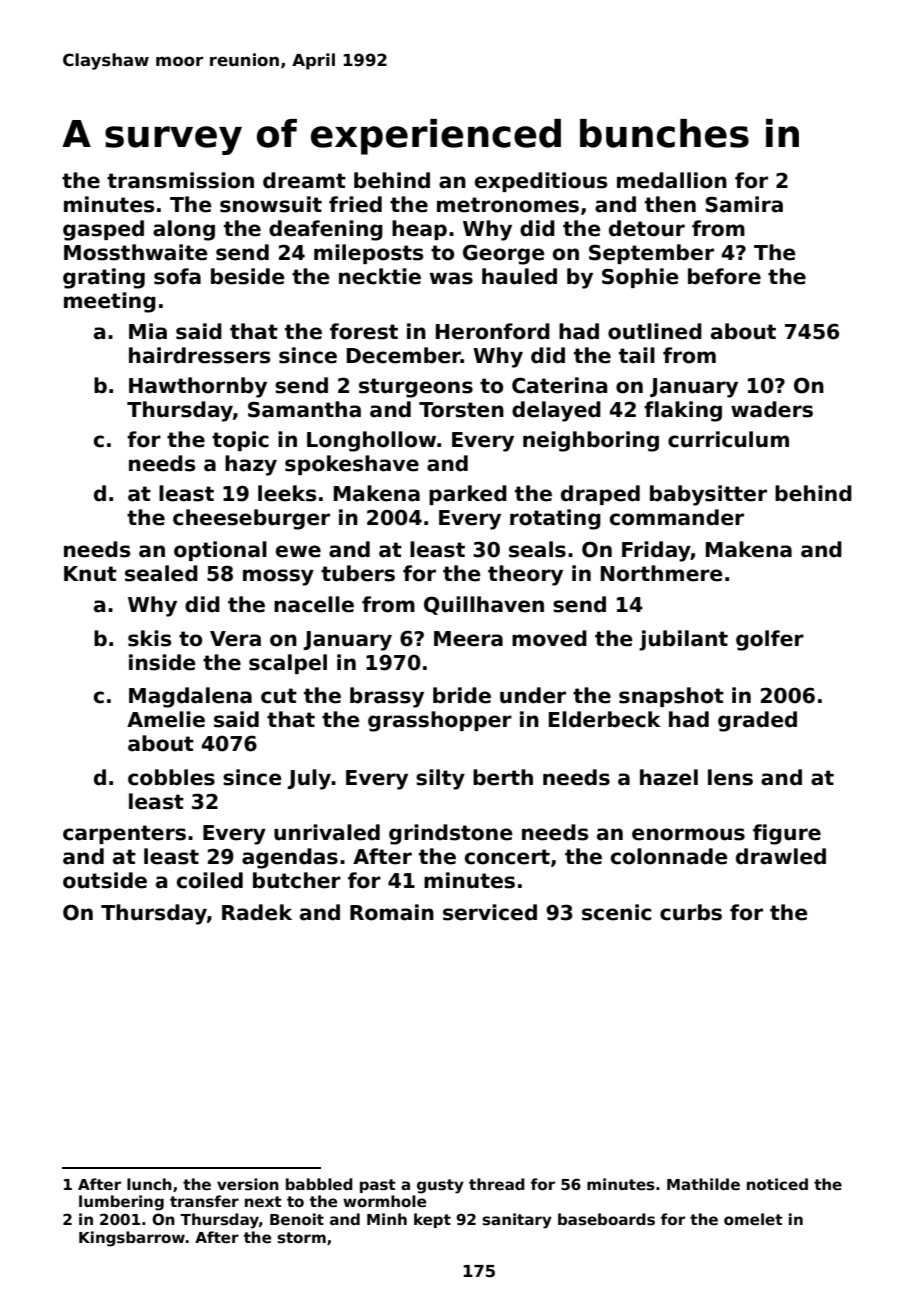 The width and height of the document is (924, 1311). Describe the element at coordinates (257, 912) in the document. I see `Radek` at that location.
